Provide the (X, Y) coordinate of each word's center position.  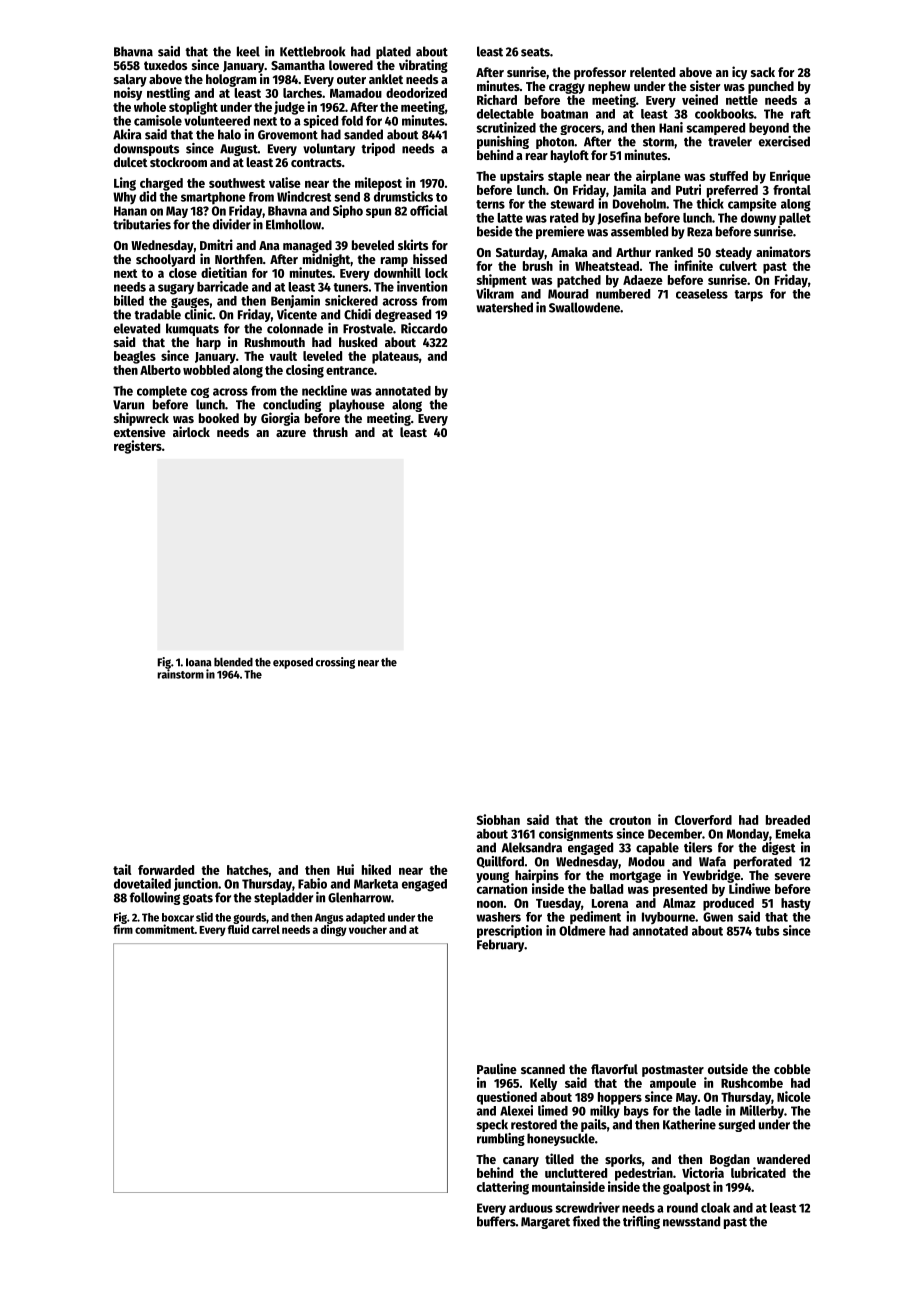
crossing (335, 663)
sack (763, 72)
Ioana (199, 662)
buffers (496, 1221)
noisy (128, 94)
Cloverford (703, 820)
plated (393, 52)
